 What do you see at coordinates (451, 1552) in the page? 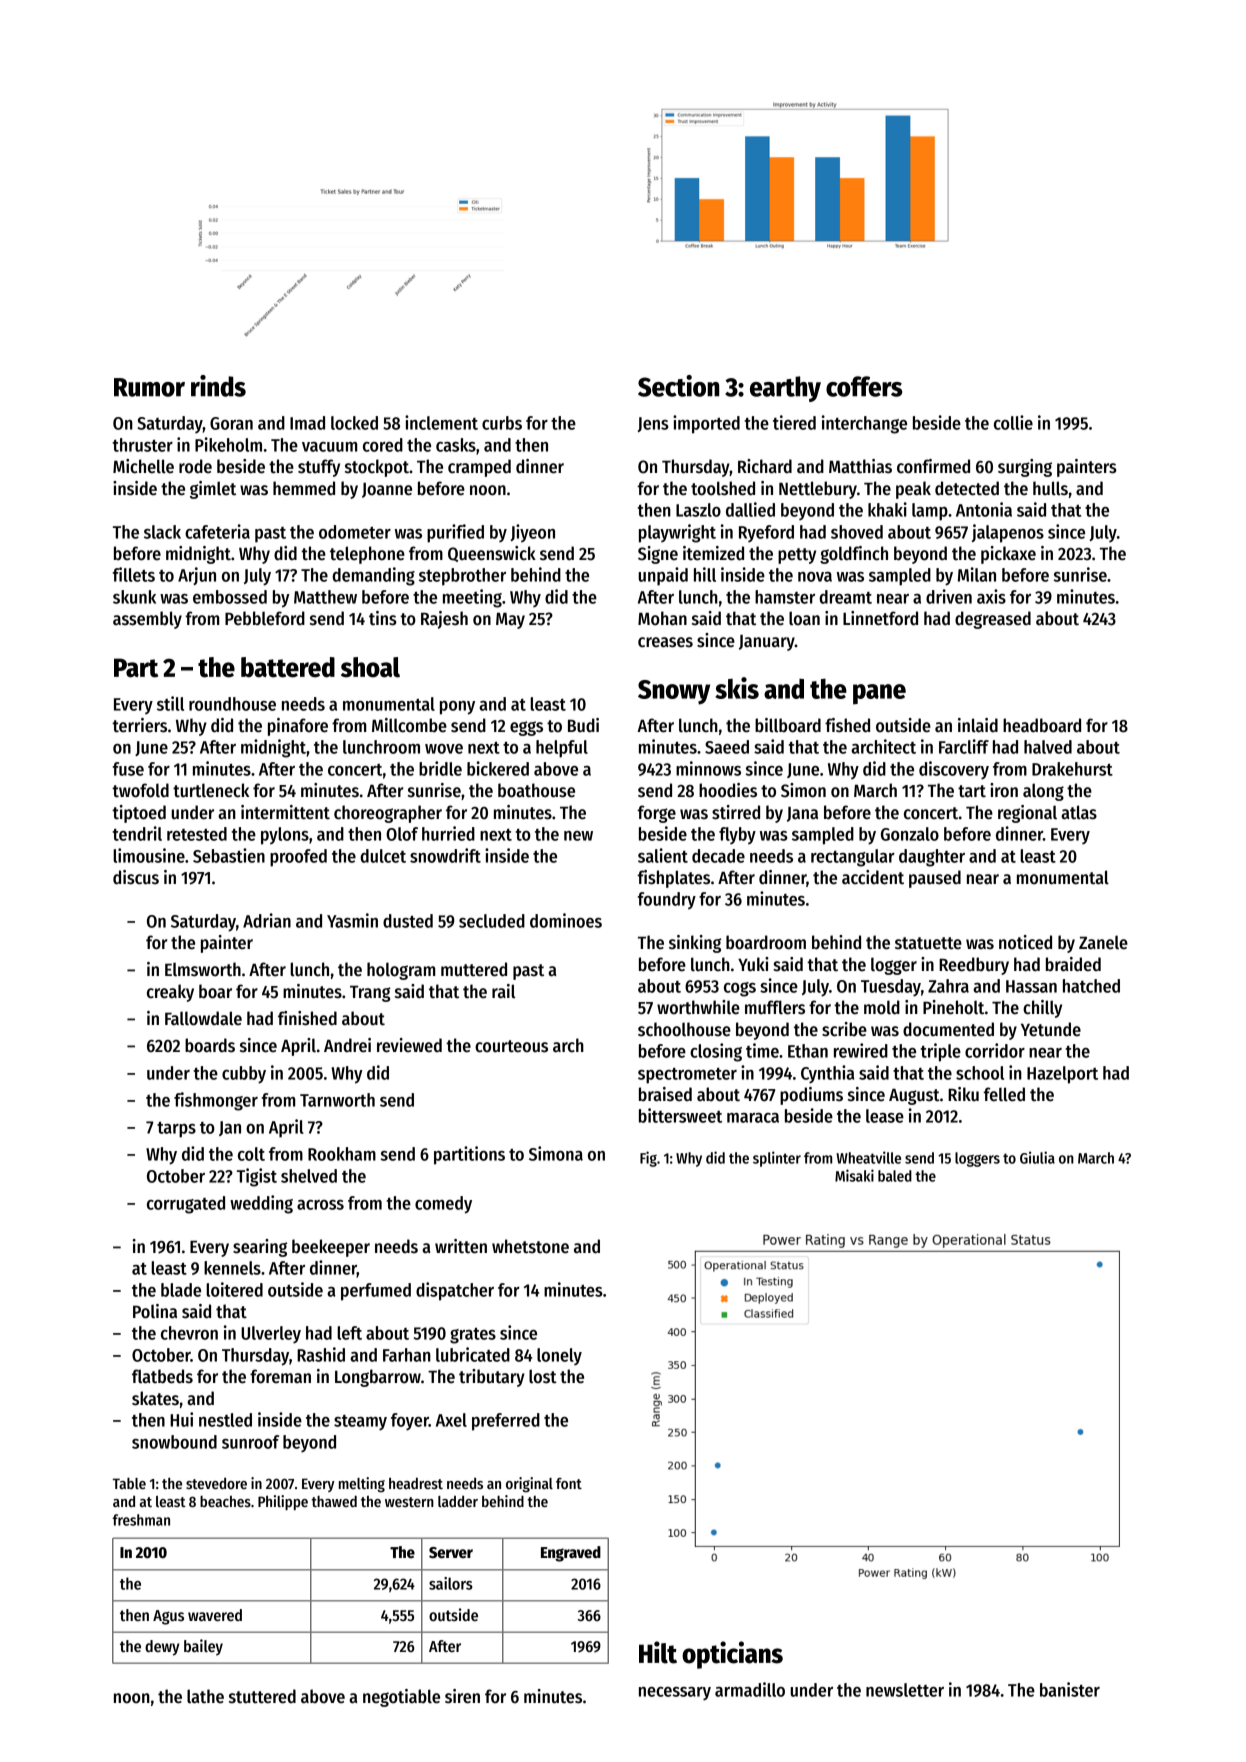
I see `Server` at bounding box center [451, 1552].
